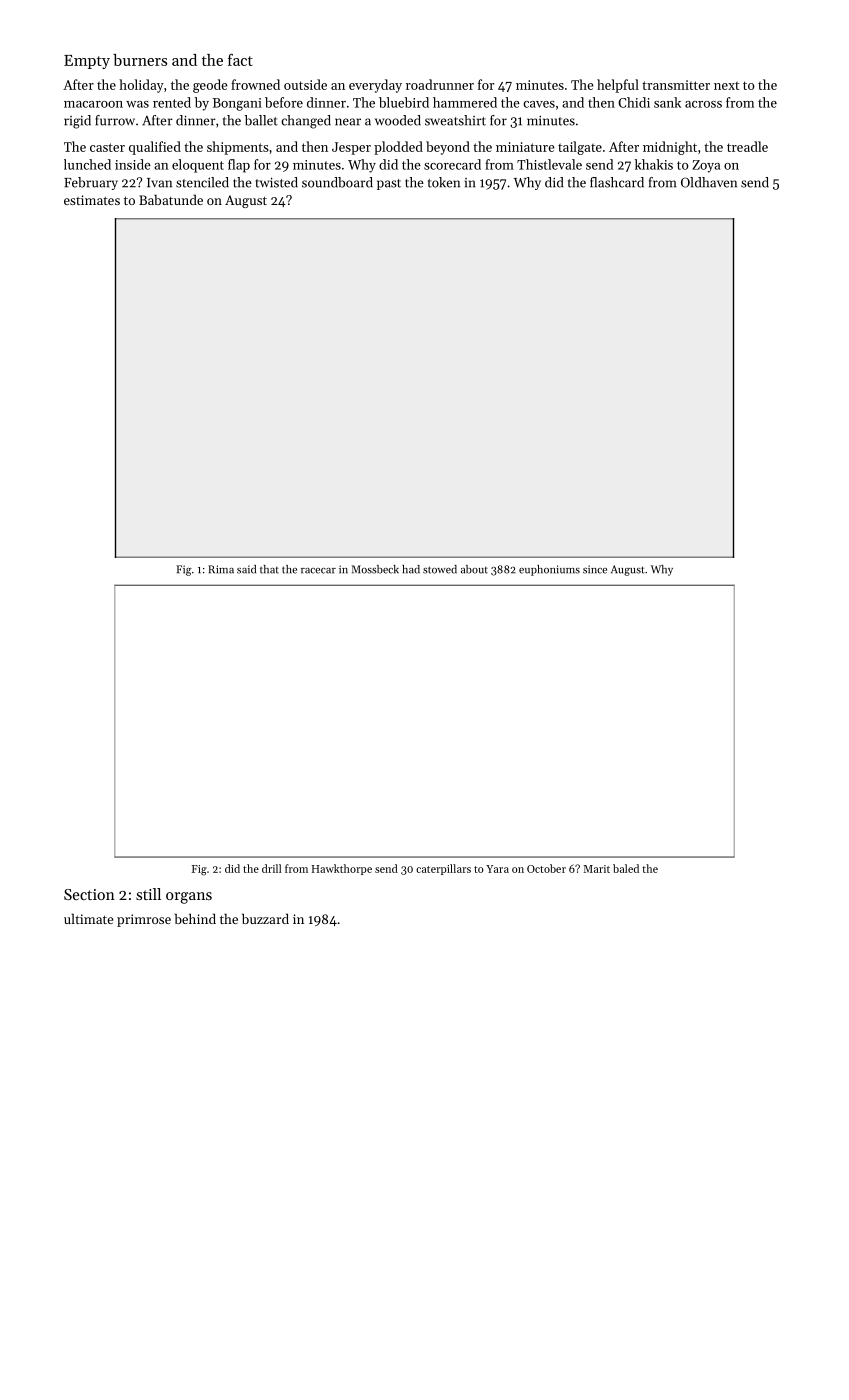 The image size is (849, 1400). Describe the element at coordinates (411, 569) in the image. I see `had` at that location.
